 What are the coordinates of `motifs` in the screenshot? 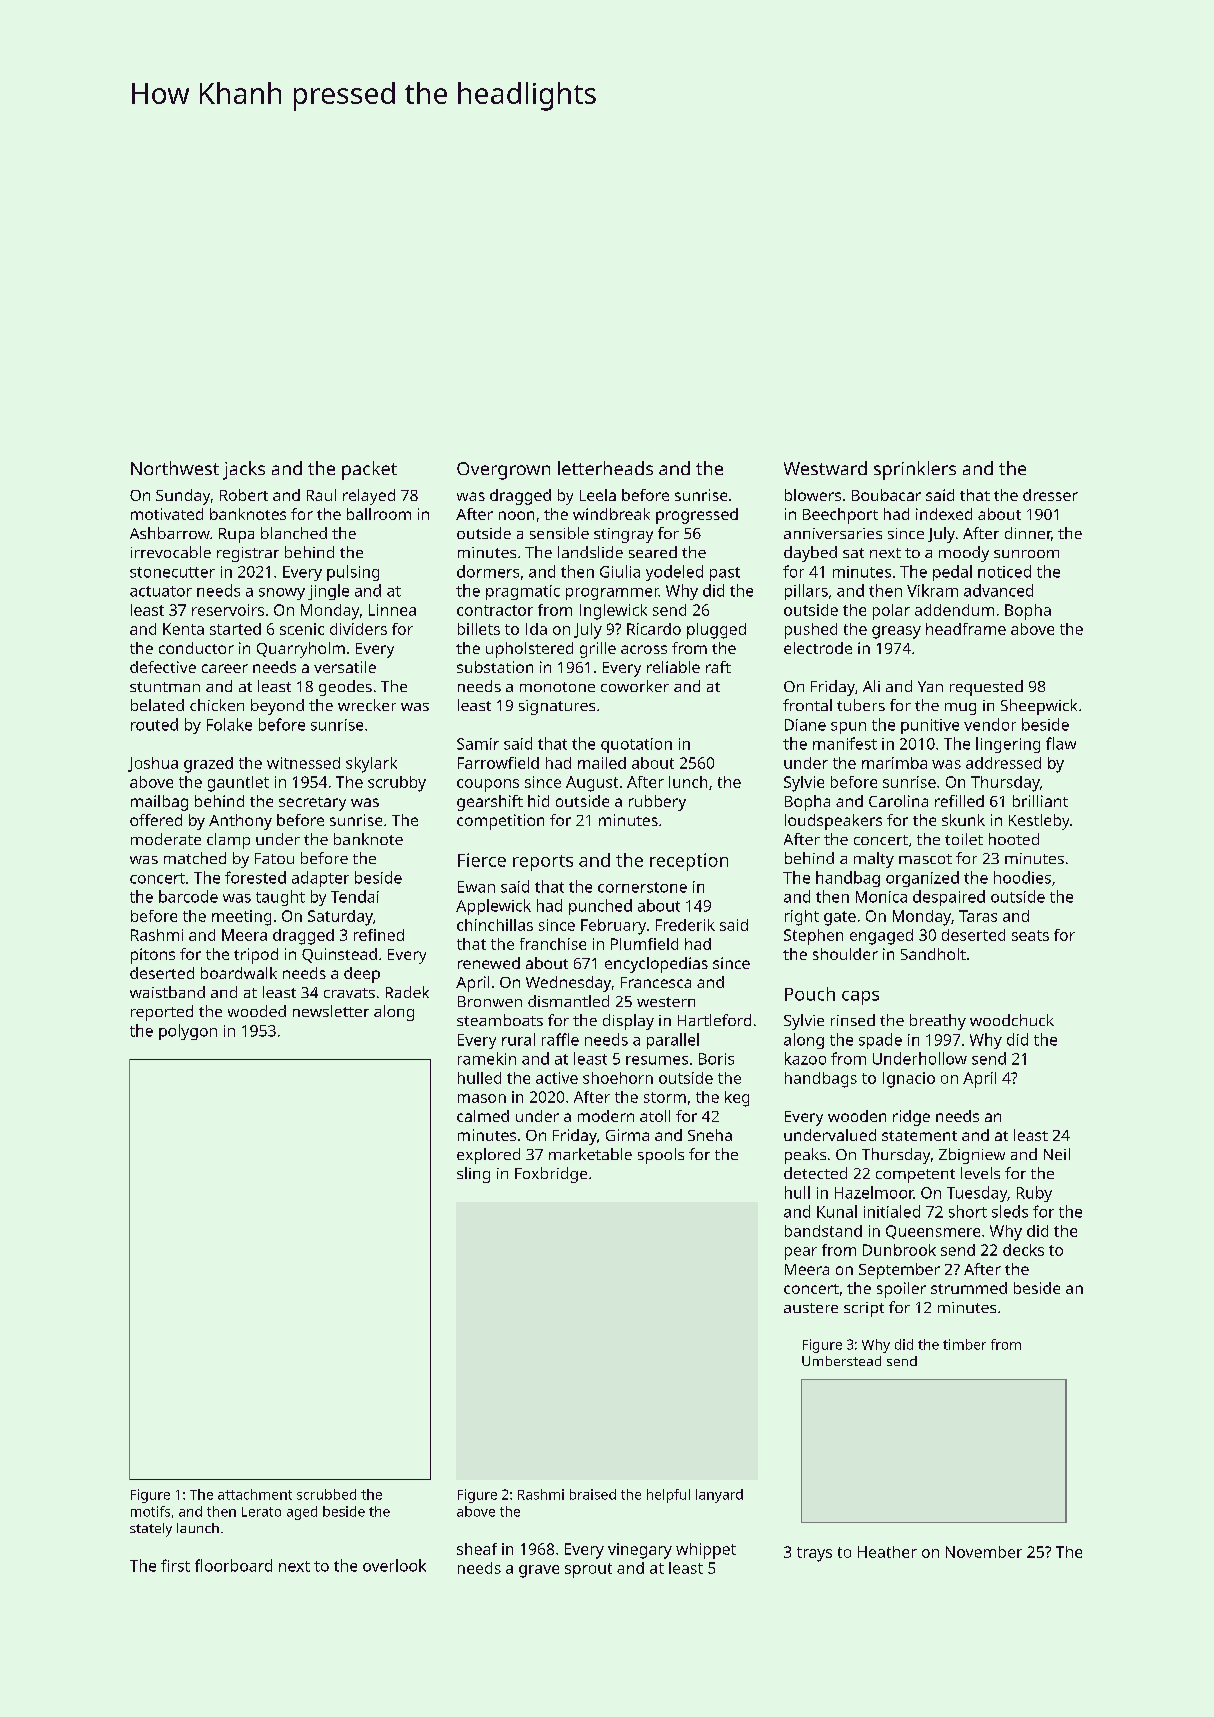 It's located at (150, 1511).
